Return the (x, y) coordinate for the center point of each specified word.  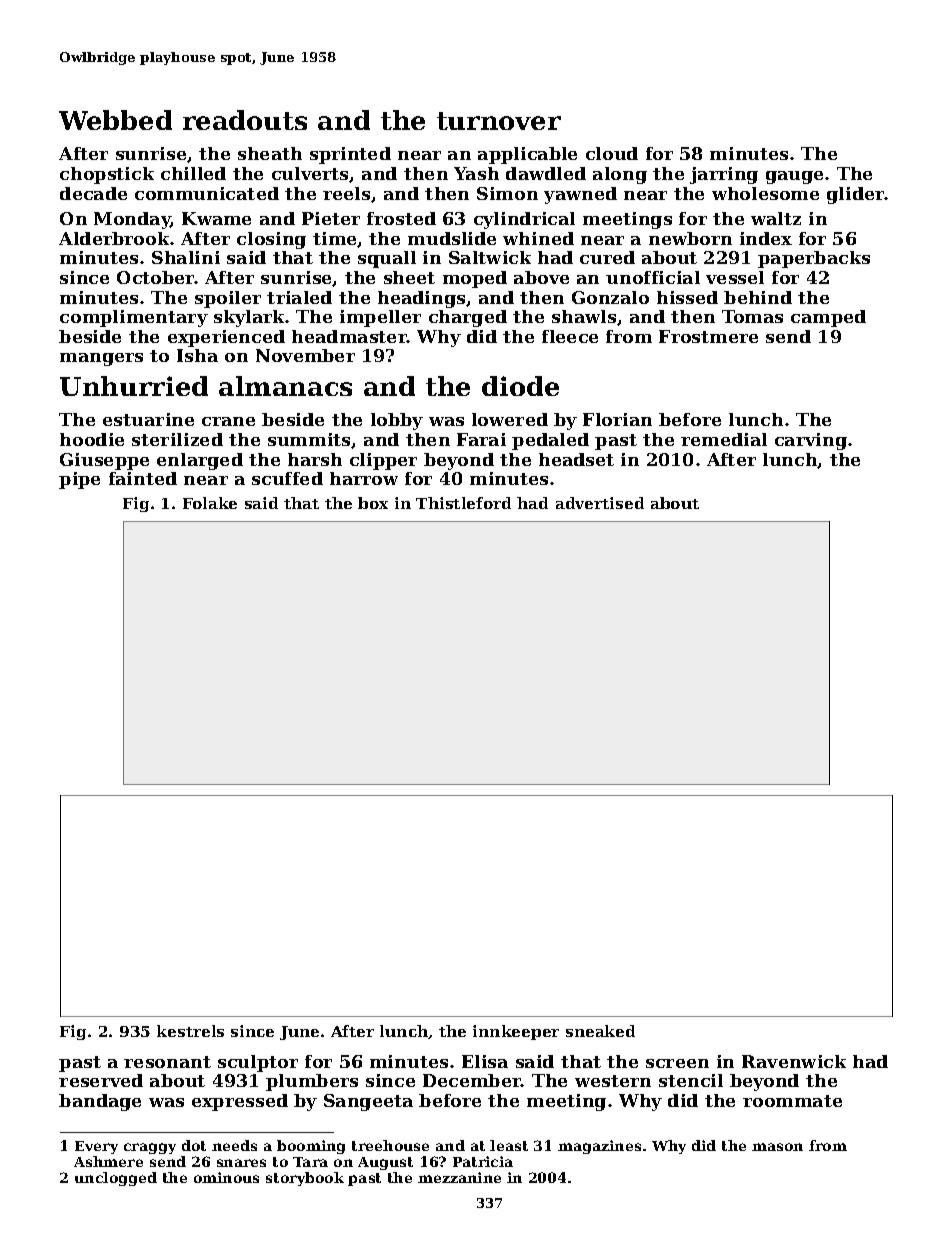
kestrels (190, 1031)
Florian (617, 419)
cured (607, 257)
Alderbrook (114, 238)
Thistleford (463, 503)
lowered (510, 419)
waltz (776, 218)
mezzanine (459, 1177)
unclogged (116, 1179)
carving (811, 441)
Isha (197, 355)
